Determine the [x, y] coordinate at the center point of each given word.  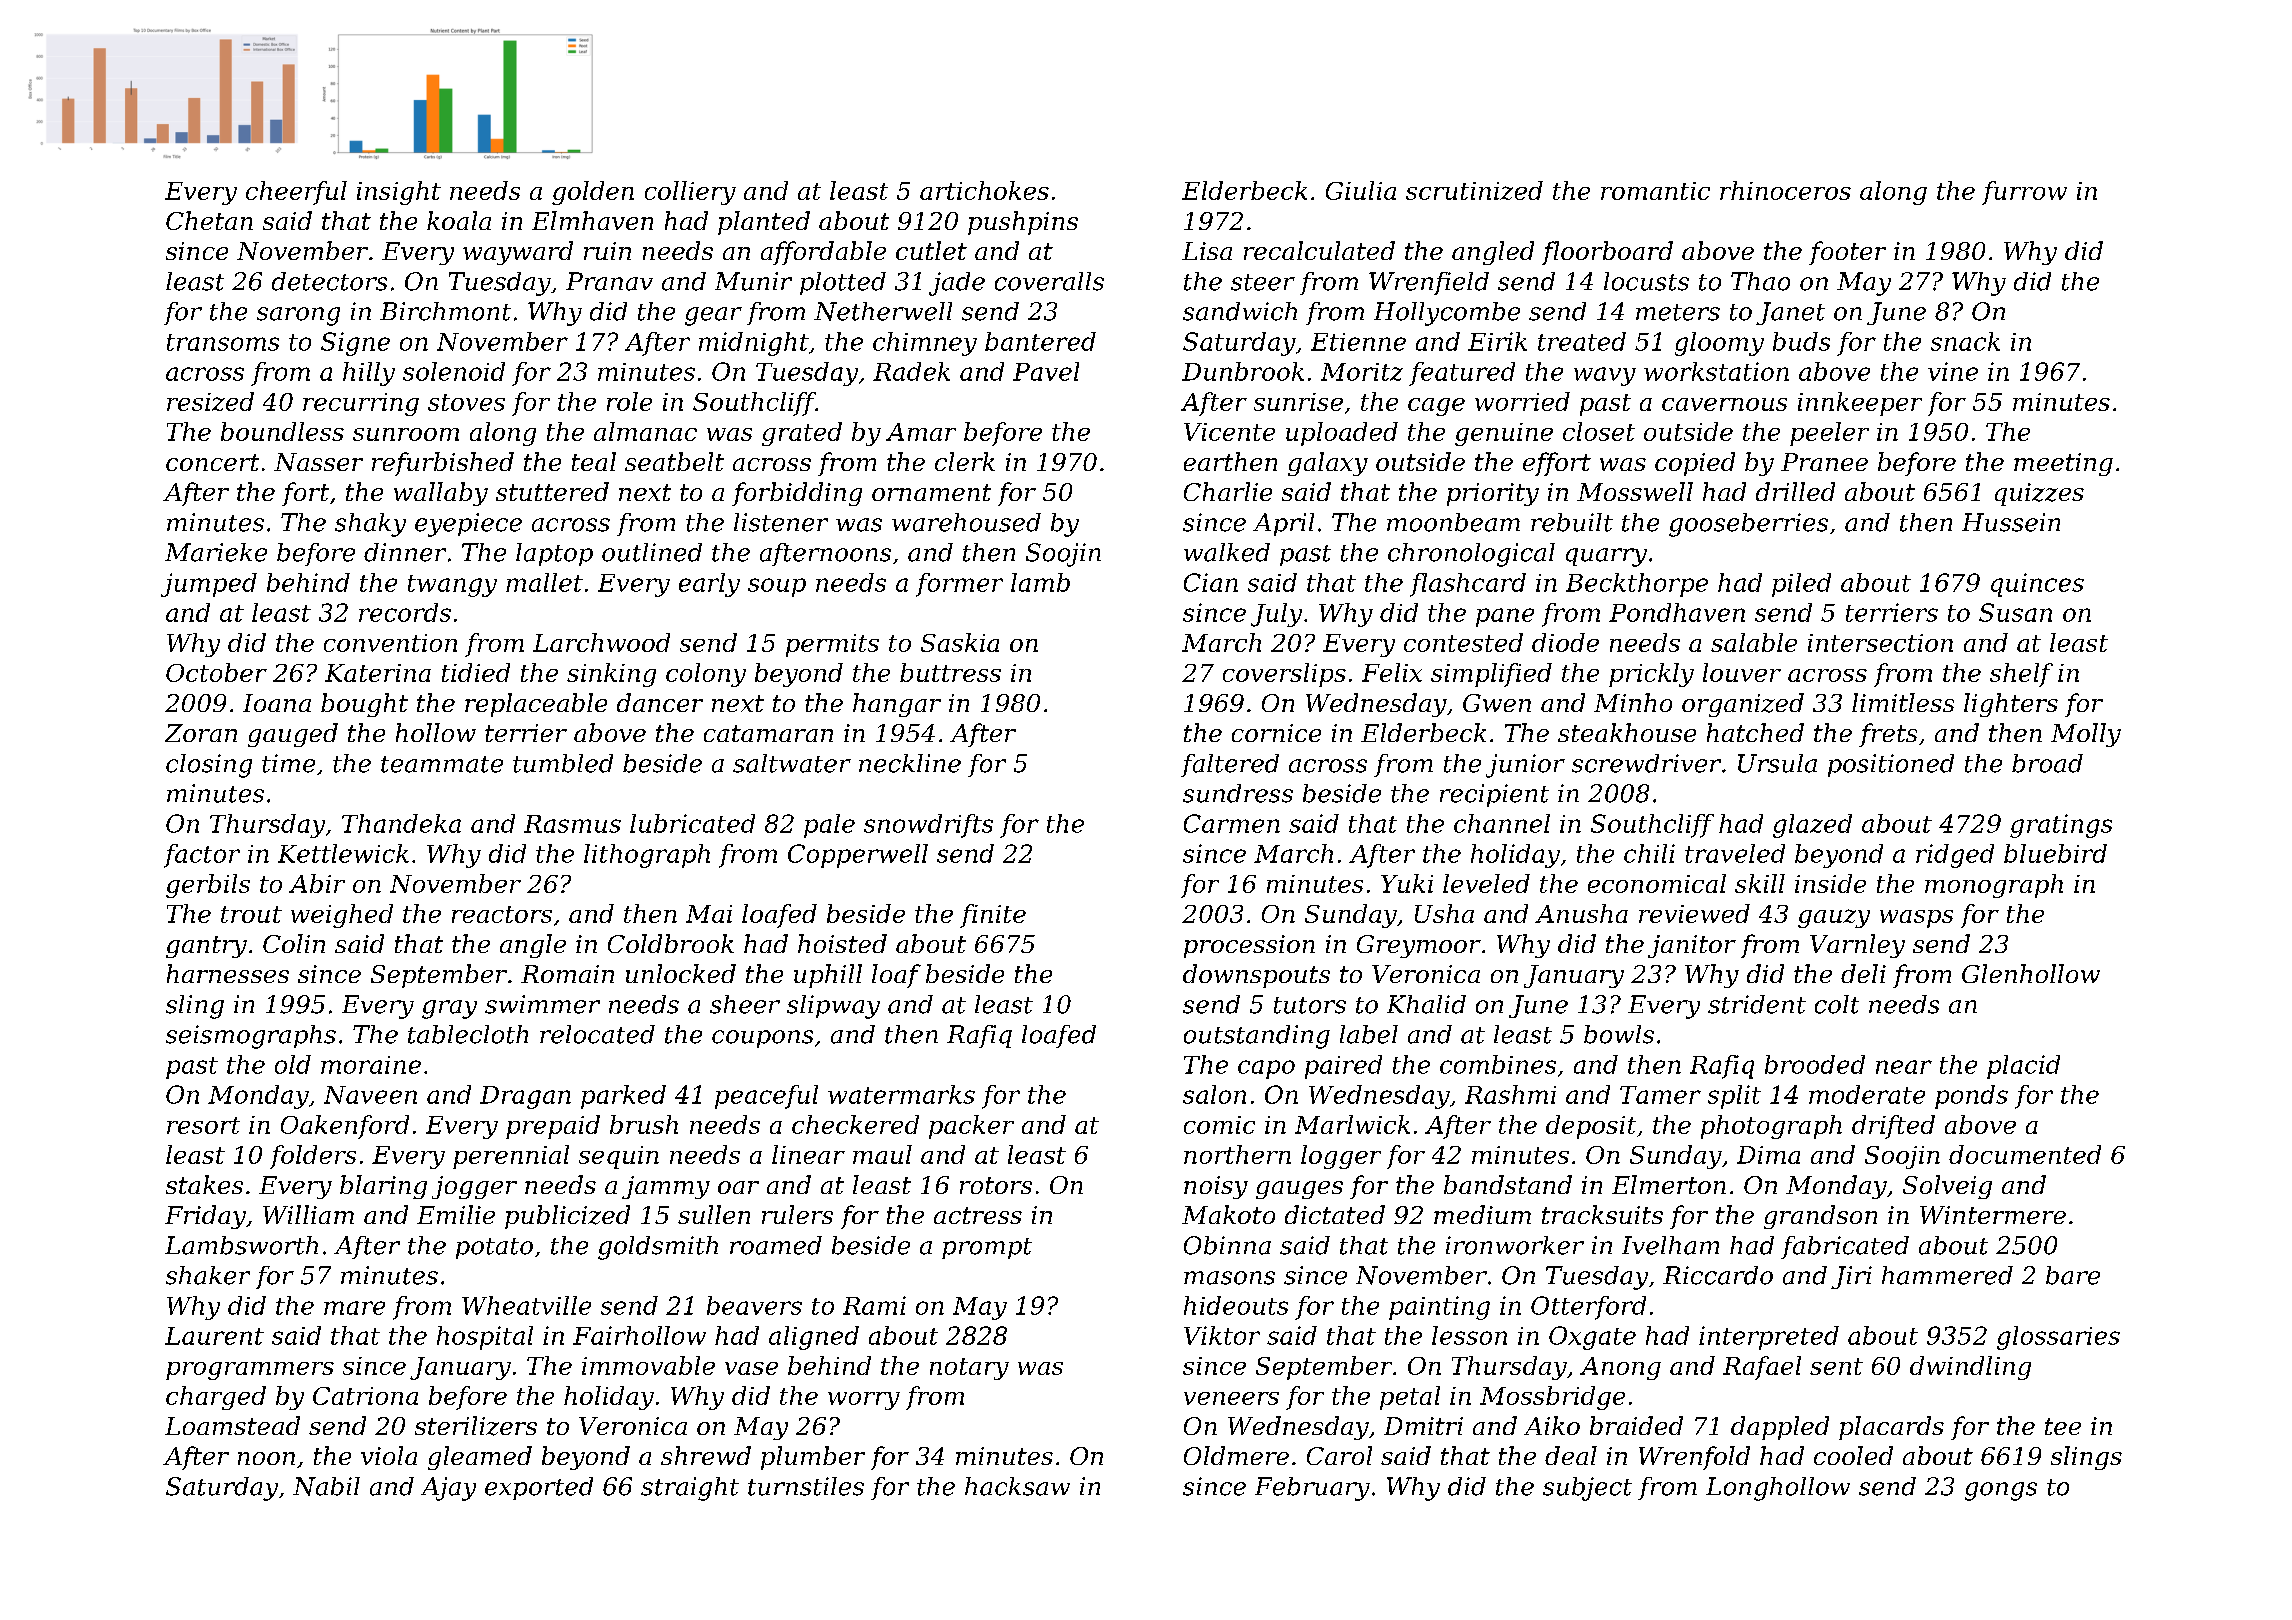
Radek [911, 371]
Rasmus [572, 824]
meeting [2063, 464]
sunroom [406, 434]
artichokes [984, 190]
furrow [2024, 193]
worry [864, 1401]
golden [593, 193]
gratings [2061, 826]
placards [1891, 1428]
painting [1439, 1308]
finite [993, 916]
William [308, 1214]
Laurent [214, 1336]
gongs [2001, 1491]
